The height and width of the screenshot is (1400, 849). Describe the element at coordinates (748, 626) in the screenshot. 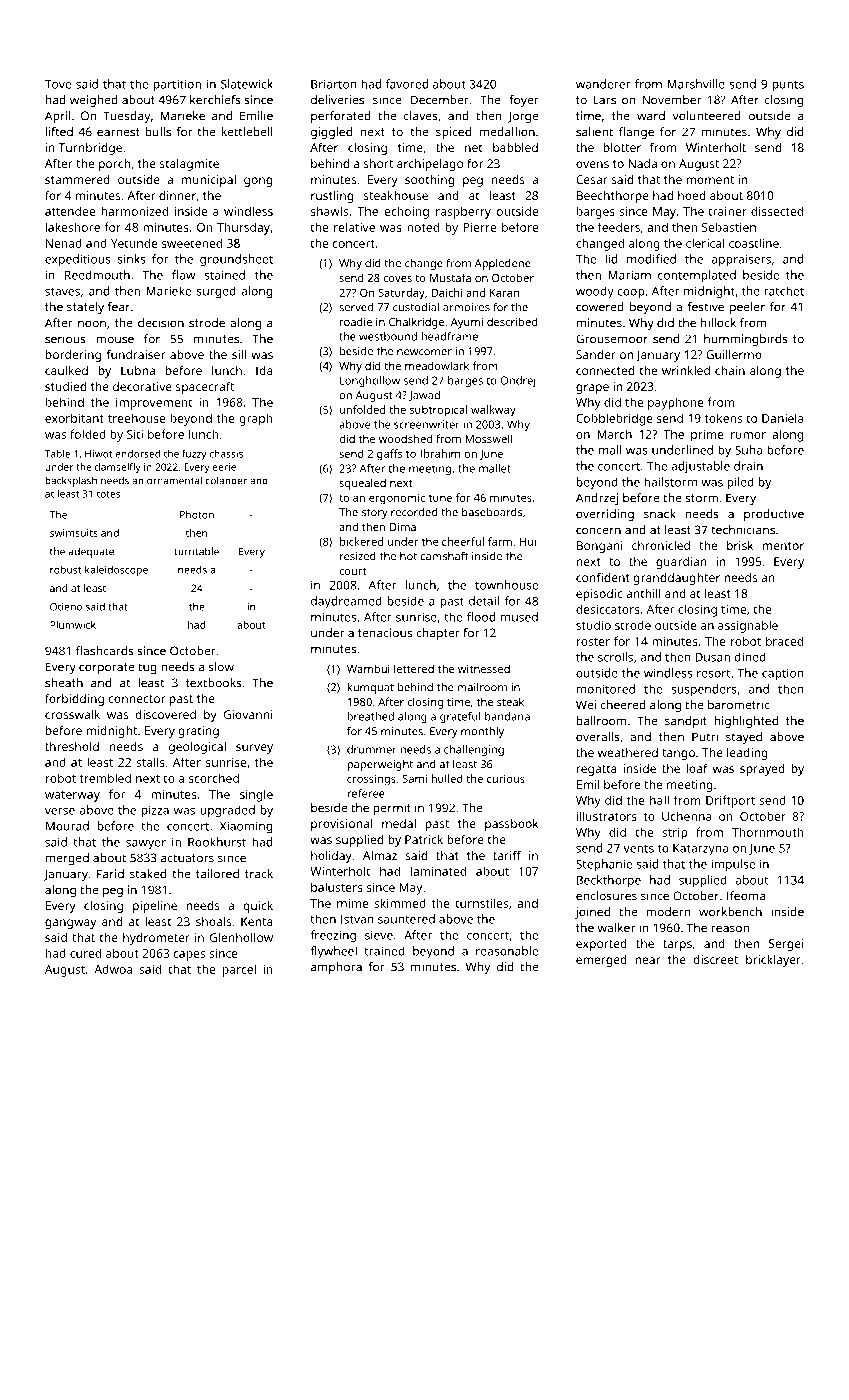

I see `assignable` at that location.
